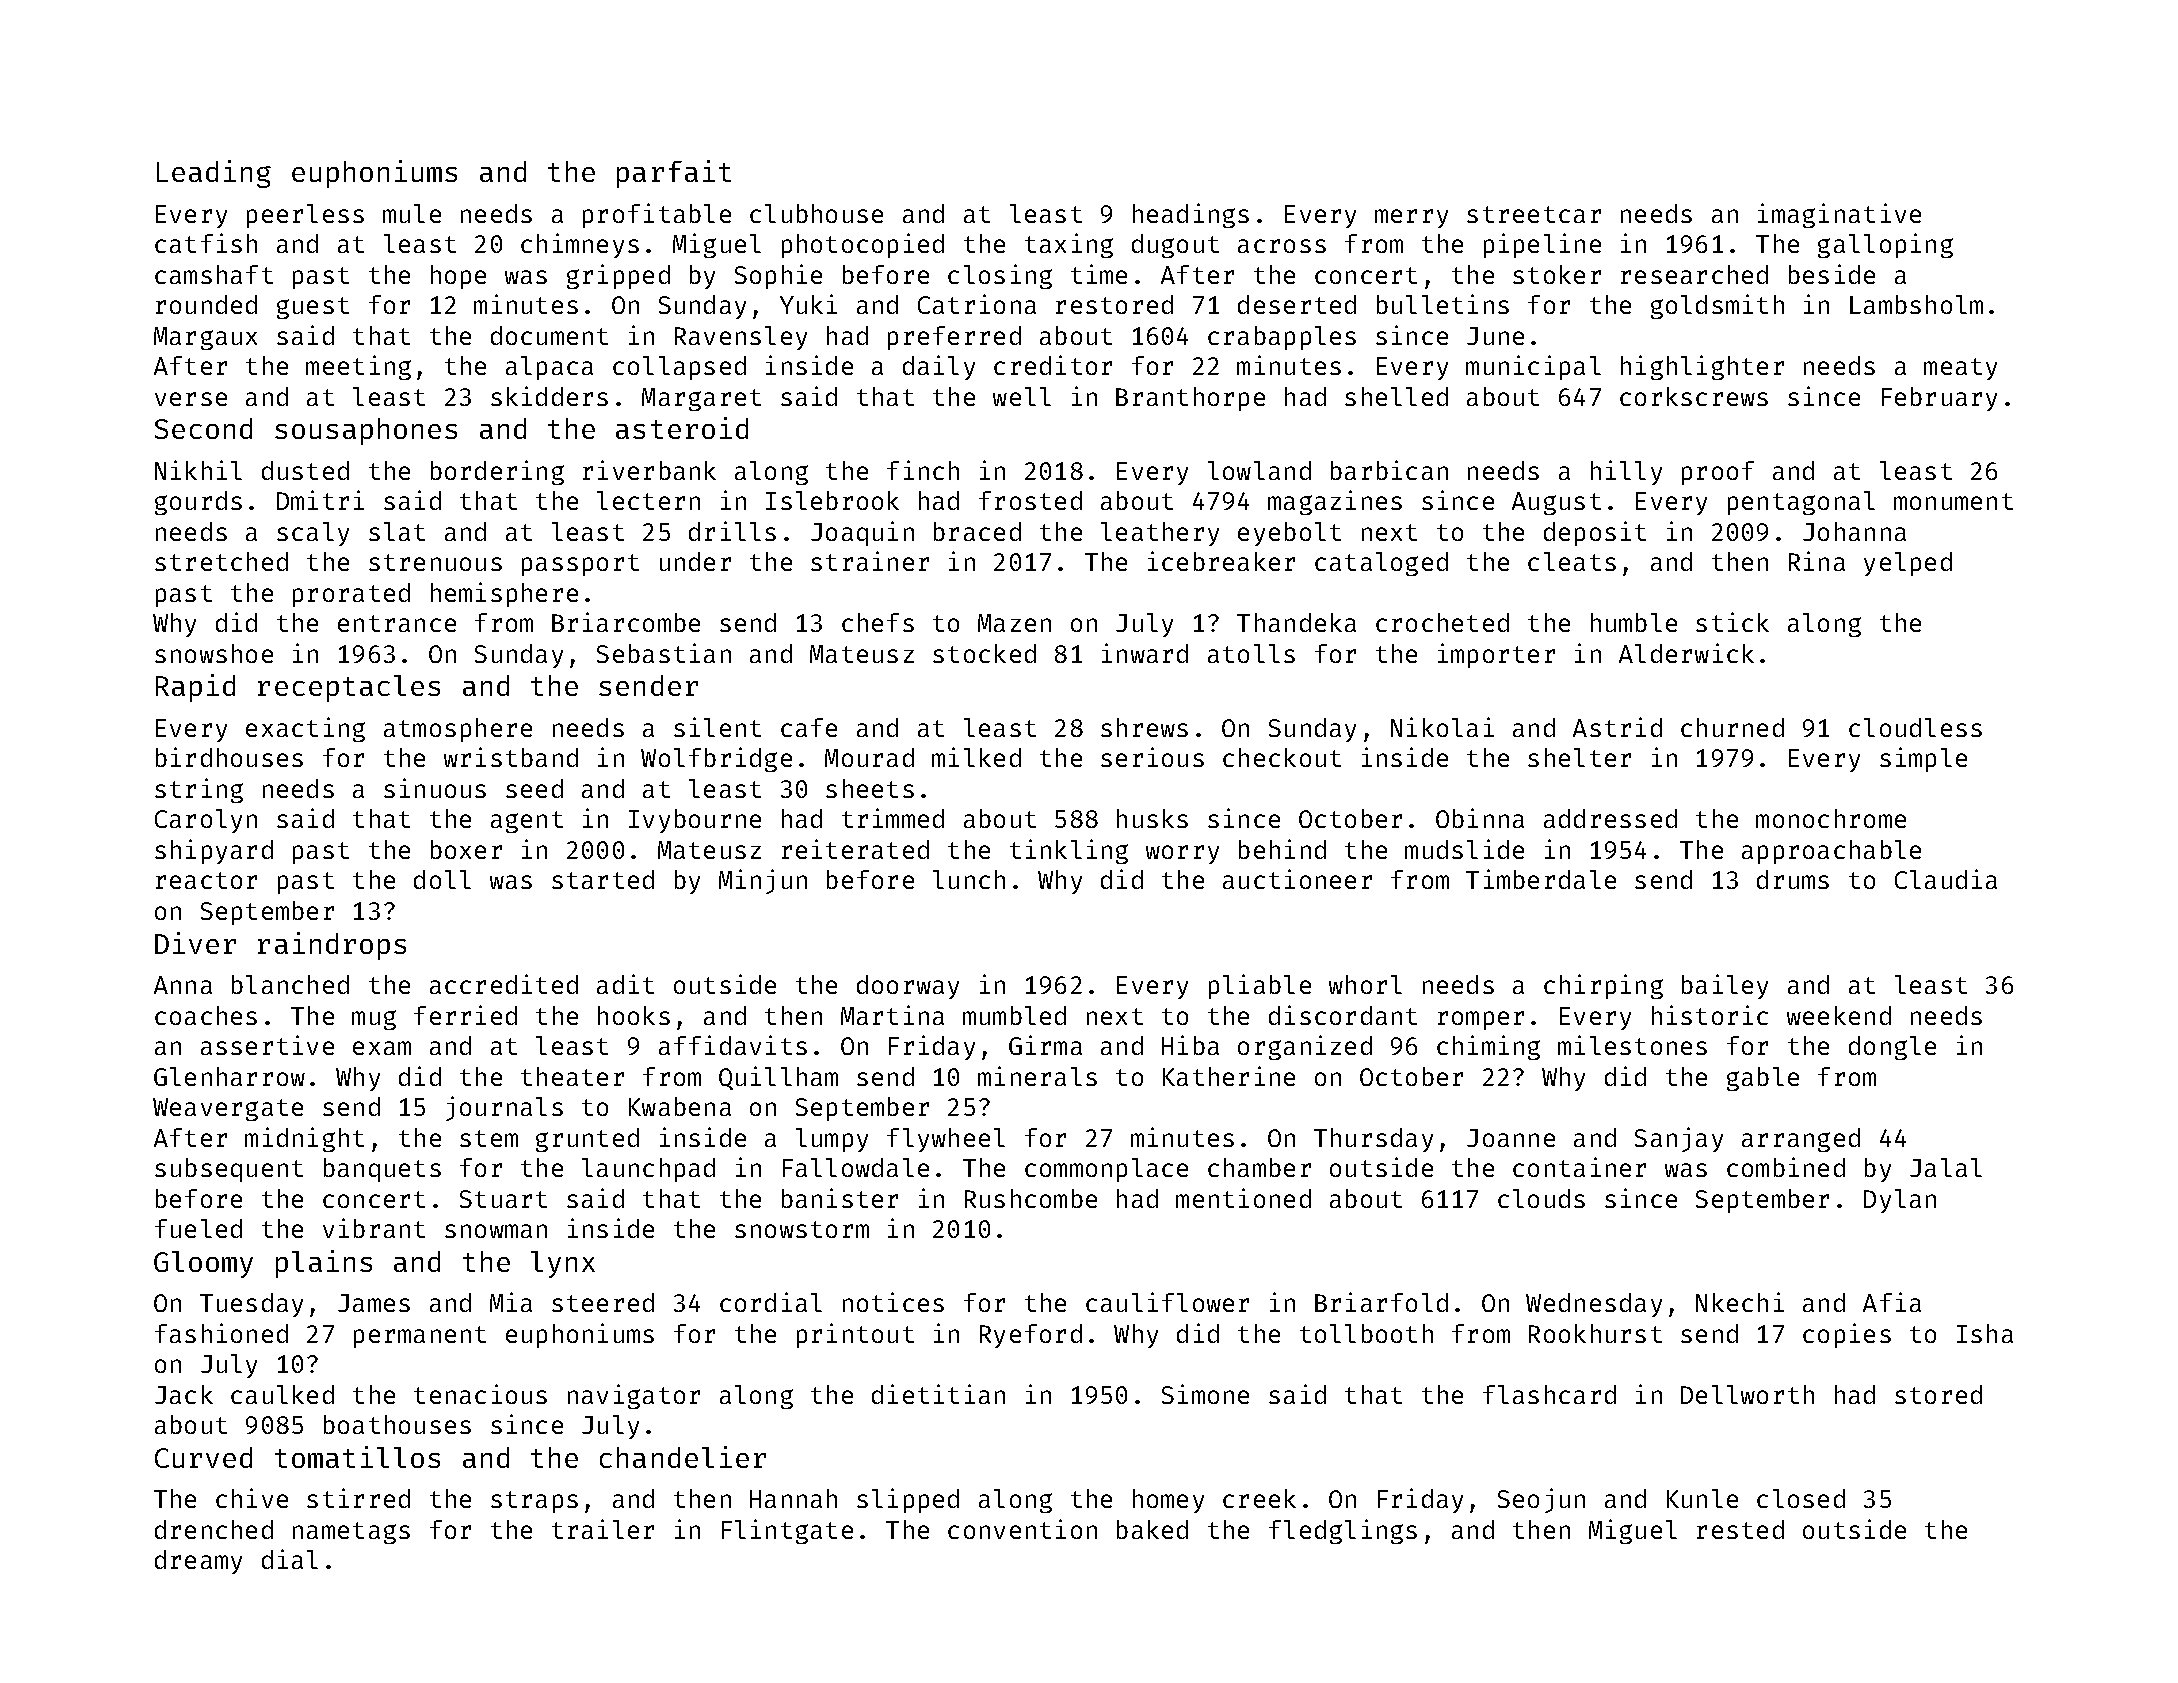 The width and height of the screenshot is (2178, 1683). I want to click on well, so click(1022, 396).
